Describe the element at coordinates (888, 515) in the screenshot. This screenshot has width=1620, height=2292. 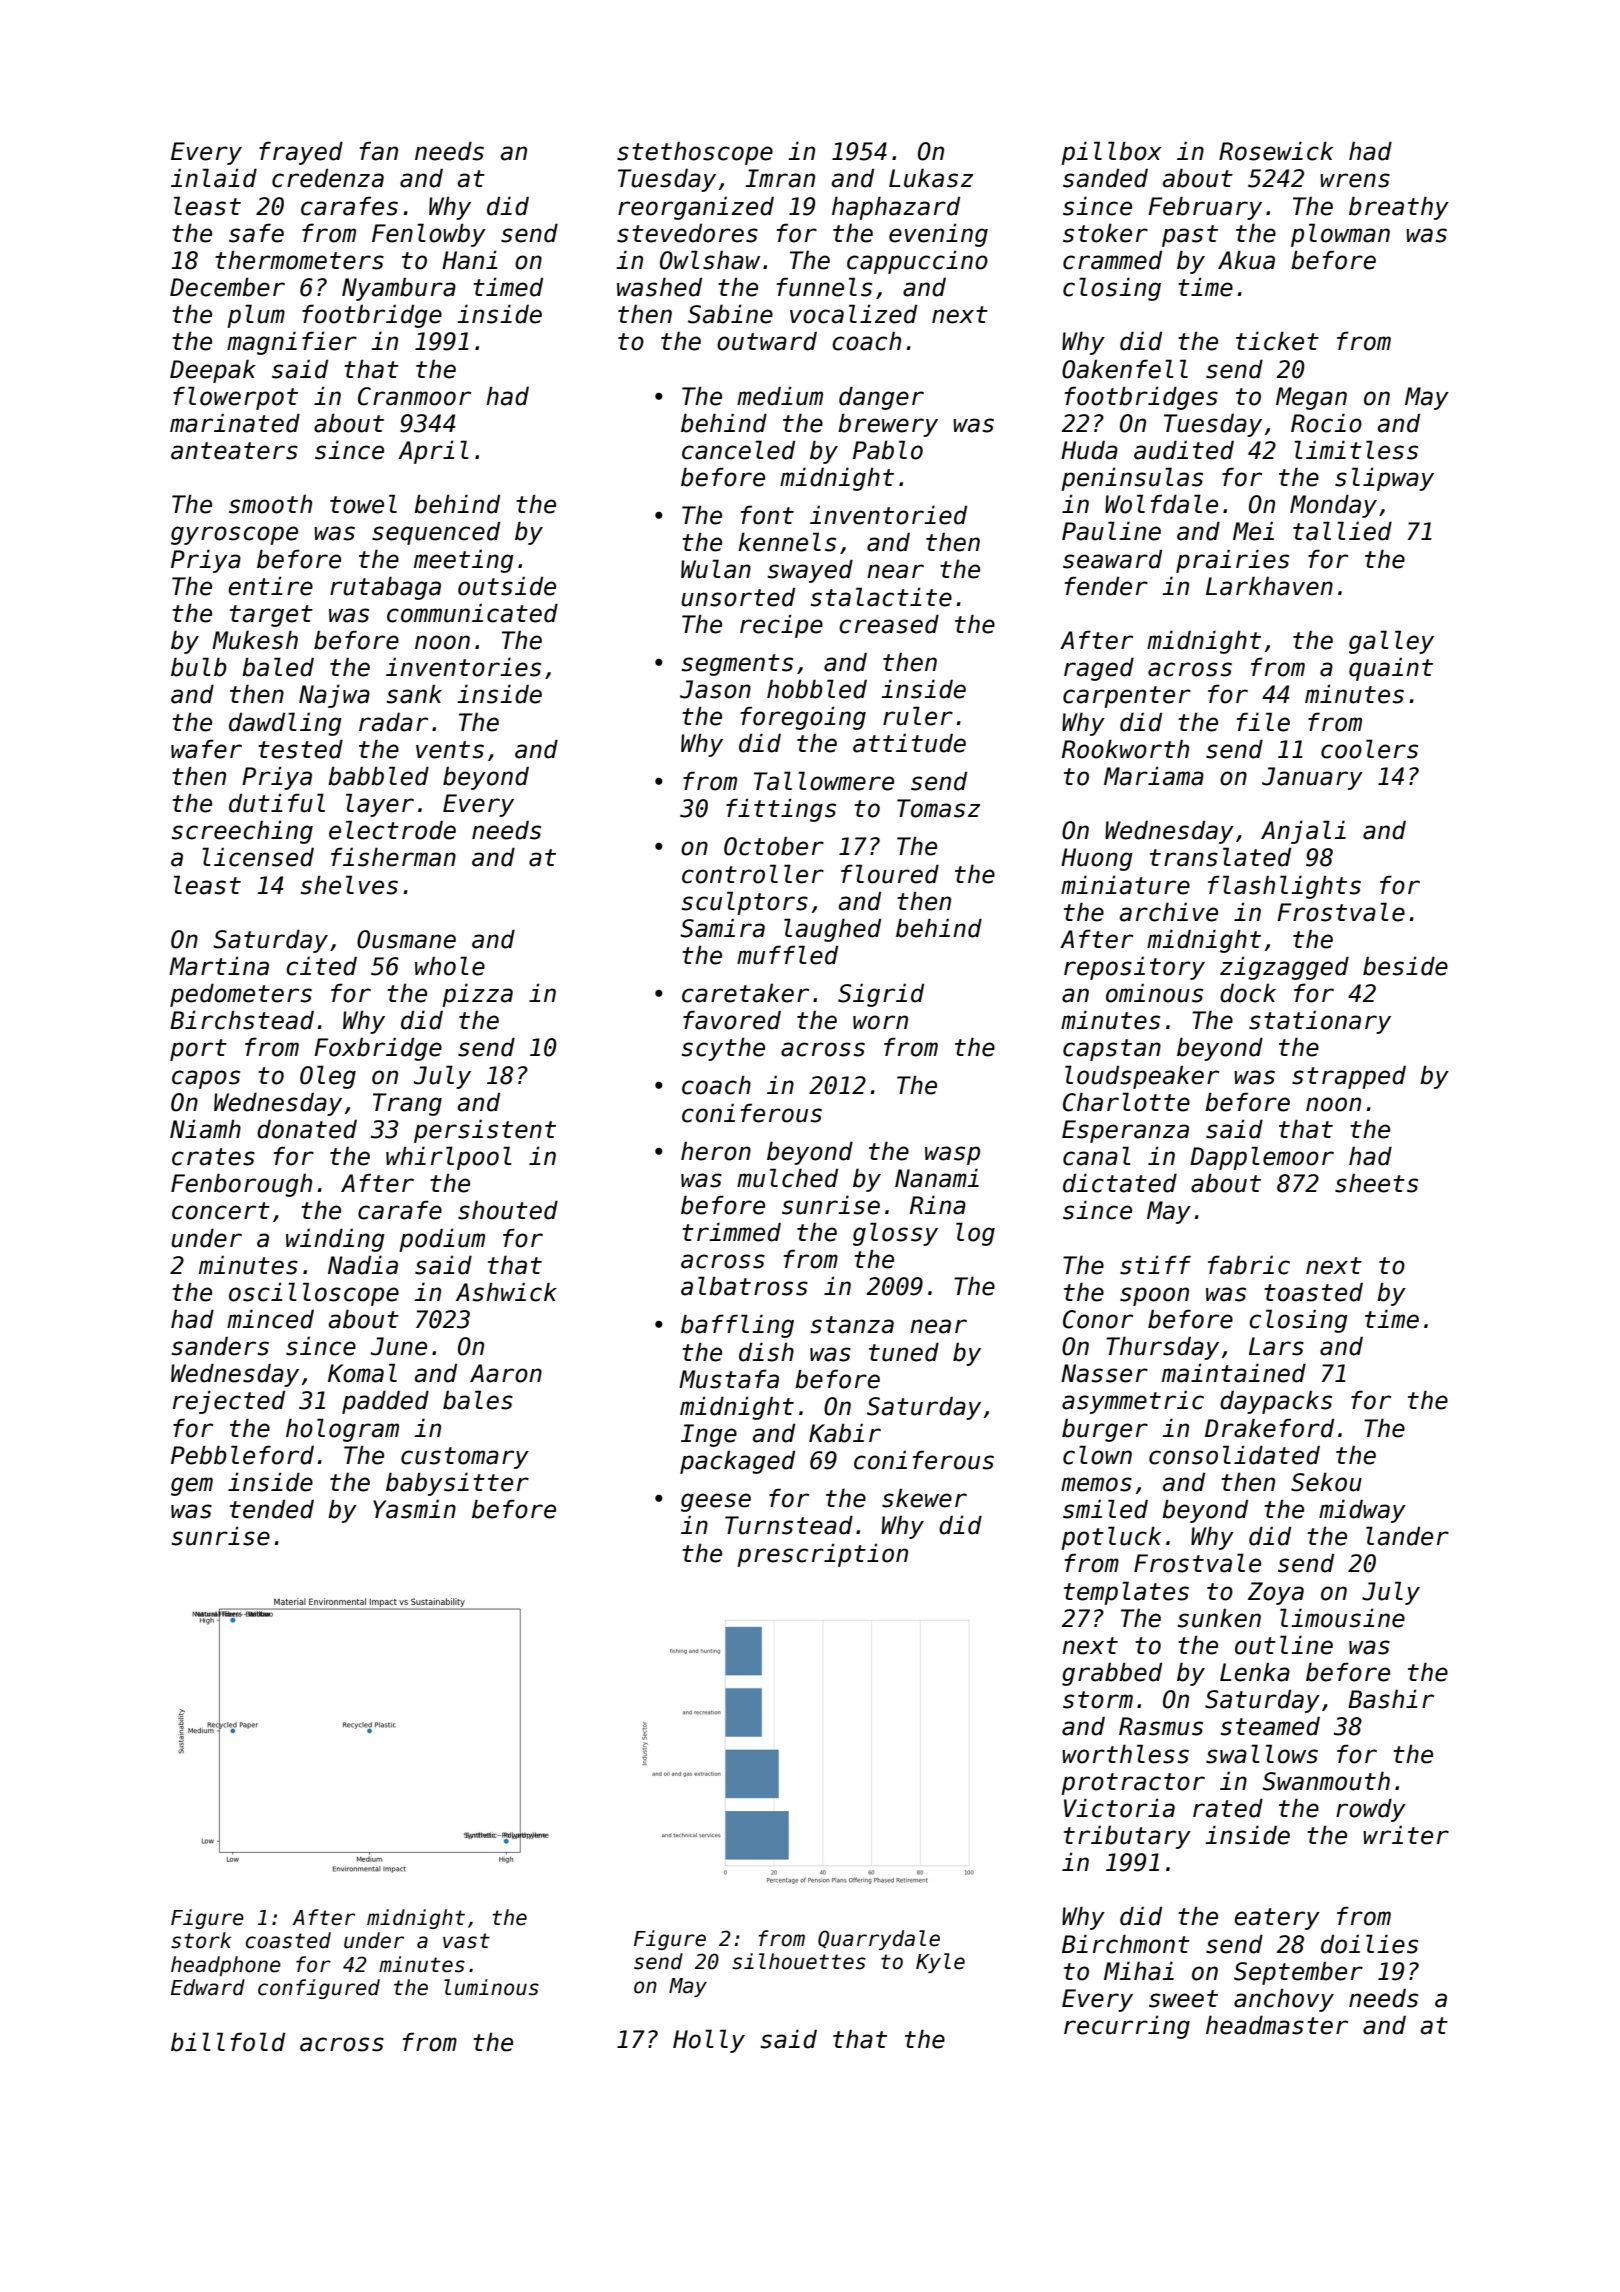
I see `inventoried` at that location.
